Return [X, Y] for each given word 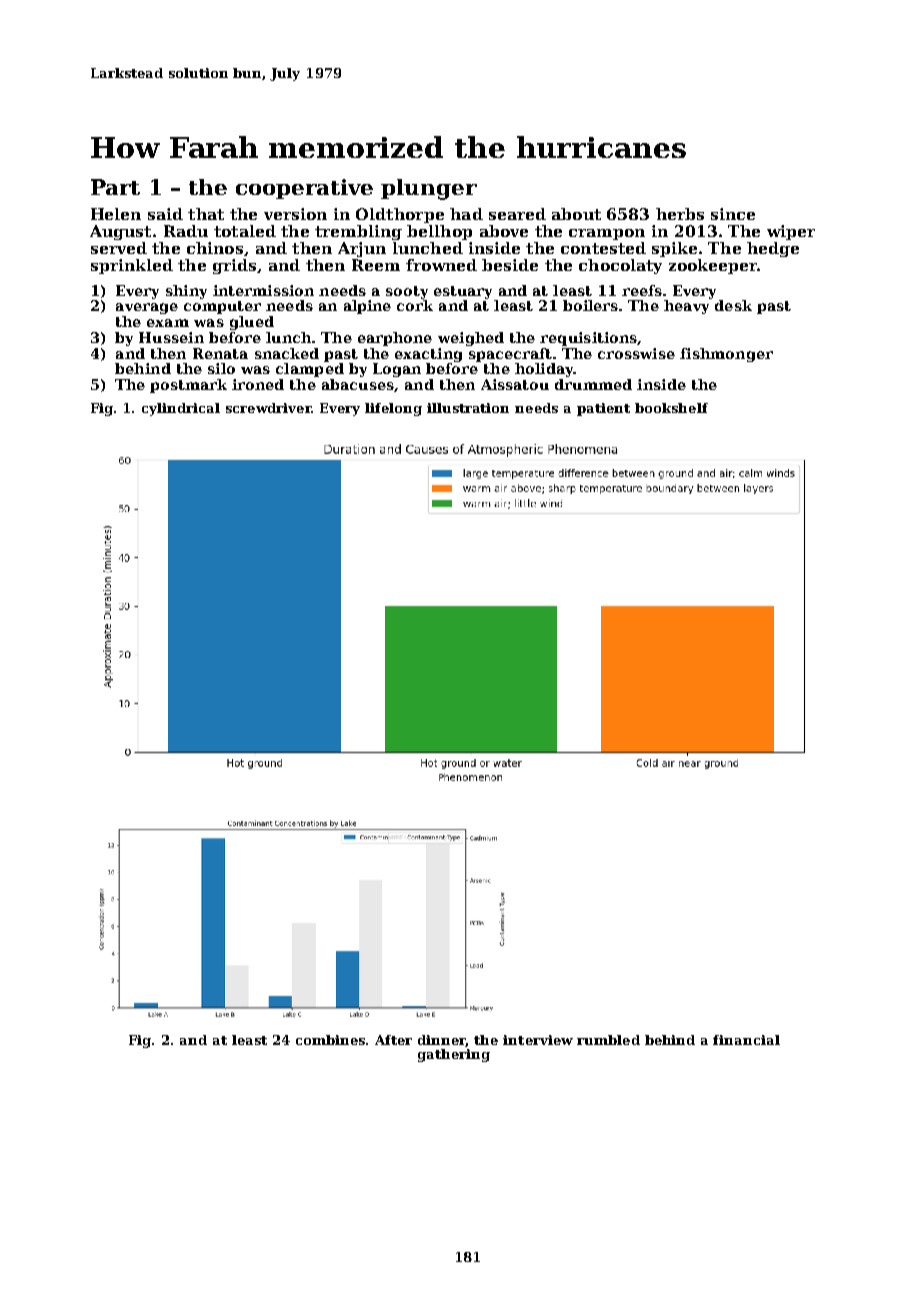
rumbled [608, 1040]
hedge [773, 249]
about [576, 214]
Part [115, 187]
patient [603, 409]
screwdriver [269, 408]
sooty [407, 292]
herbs [680, 214]
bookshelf [671, 408]
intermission [263, 290]
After [393, 1040]
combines [330, 1040]
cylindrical [181, 409]
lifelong [393, 409]
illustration [468, 408]
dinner [442, 1041]
